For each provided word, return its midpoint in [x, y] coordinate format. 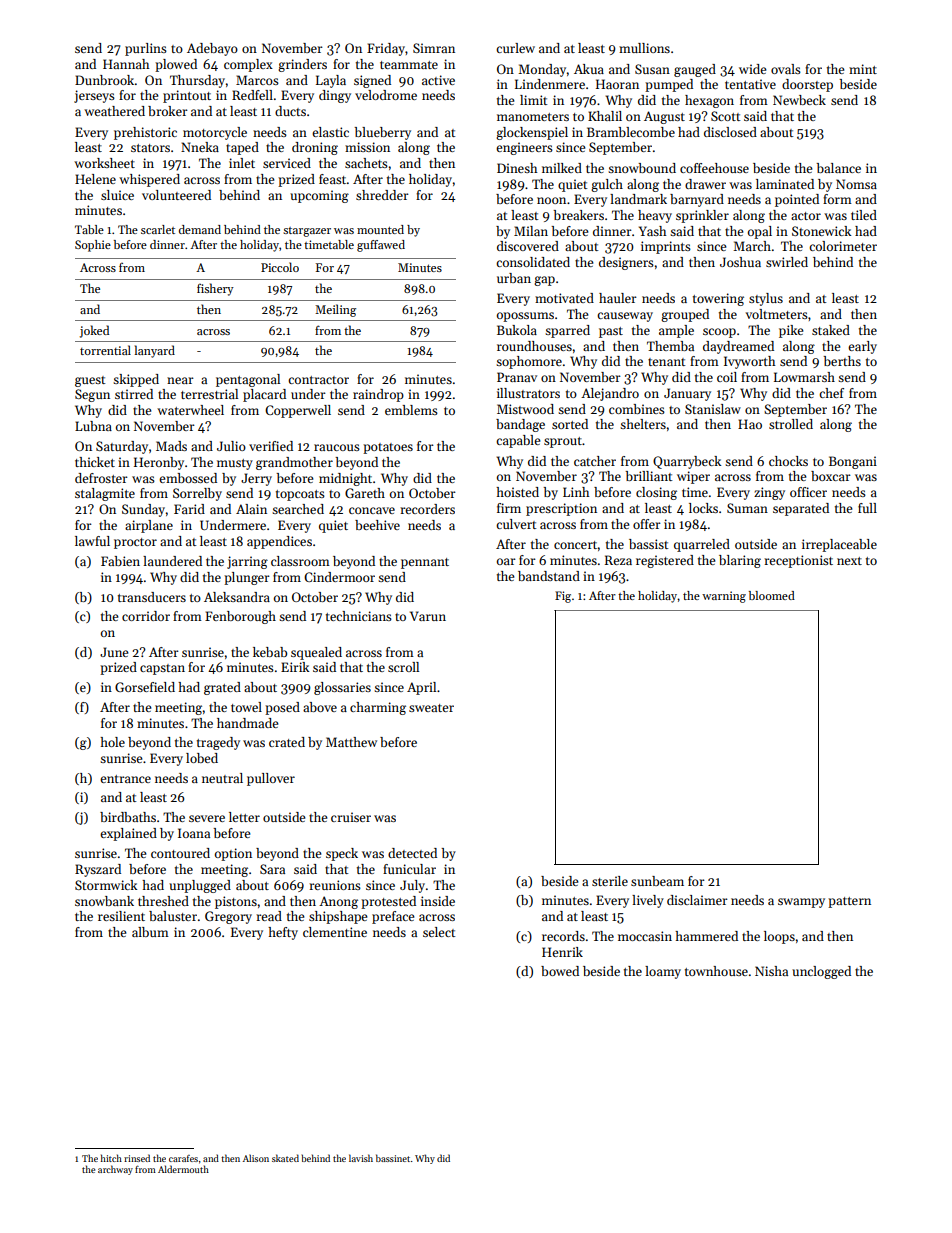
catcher [595, 461]
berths [842, 361]
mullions [644, 48]
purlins [146, 49]
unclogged [821, 972]
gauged [695, 70]
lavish [361, 1158]
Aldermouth [183, 1169]
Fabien [120, 561]
